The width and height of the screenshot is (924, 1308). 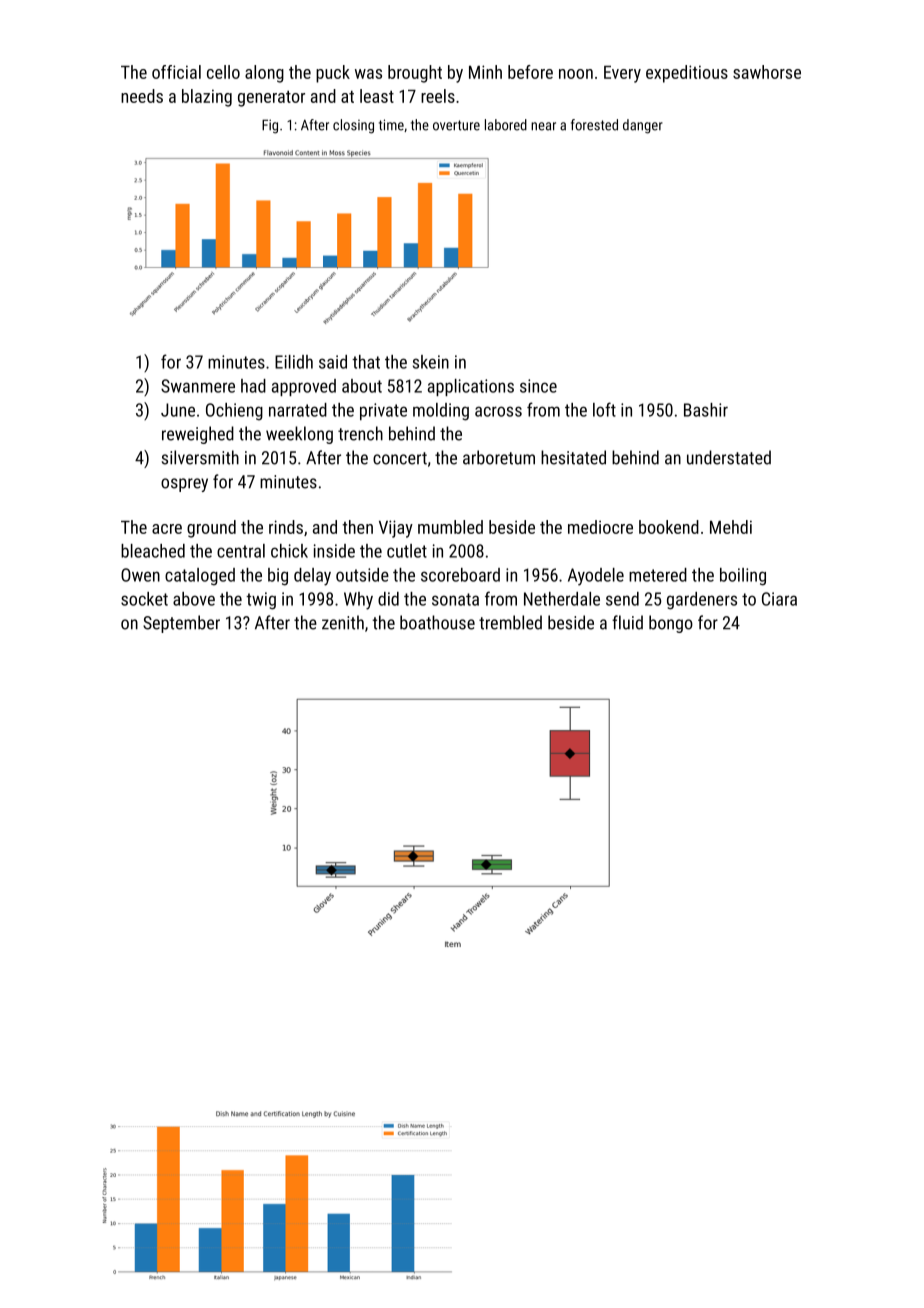 I want to click on near, so click(x=543, y=126).
